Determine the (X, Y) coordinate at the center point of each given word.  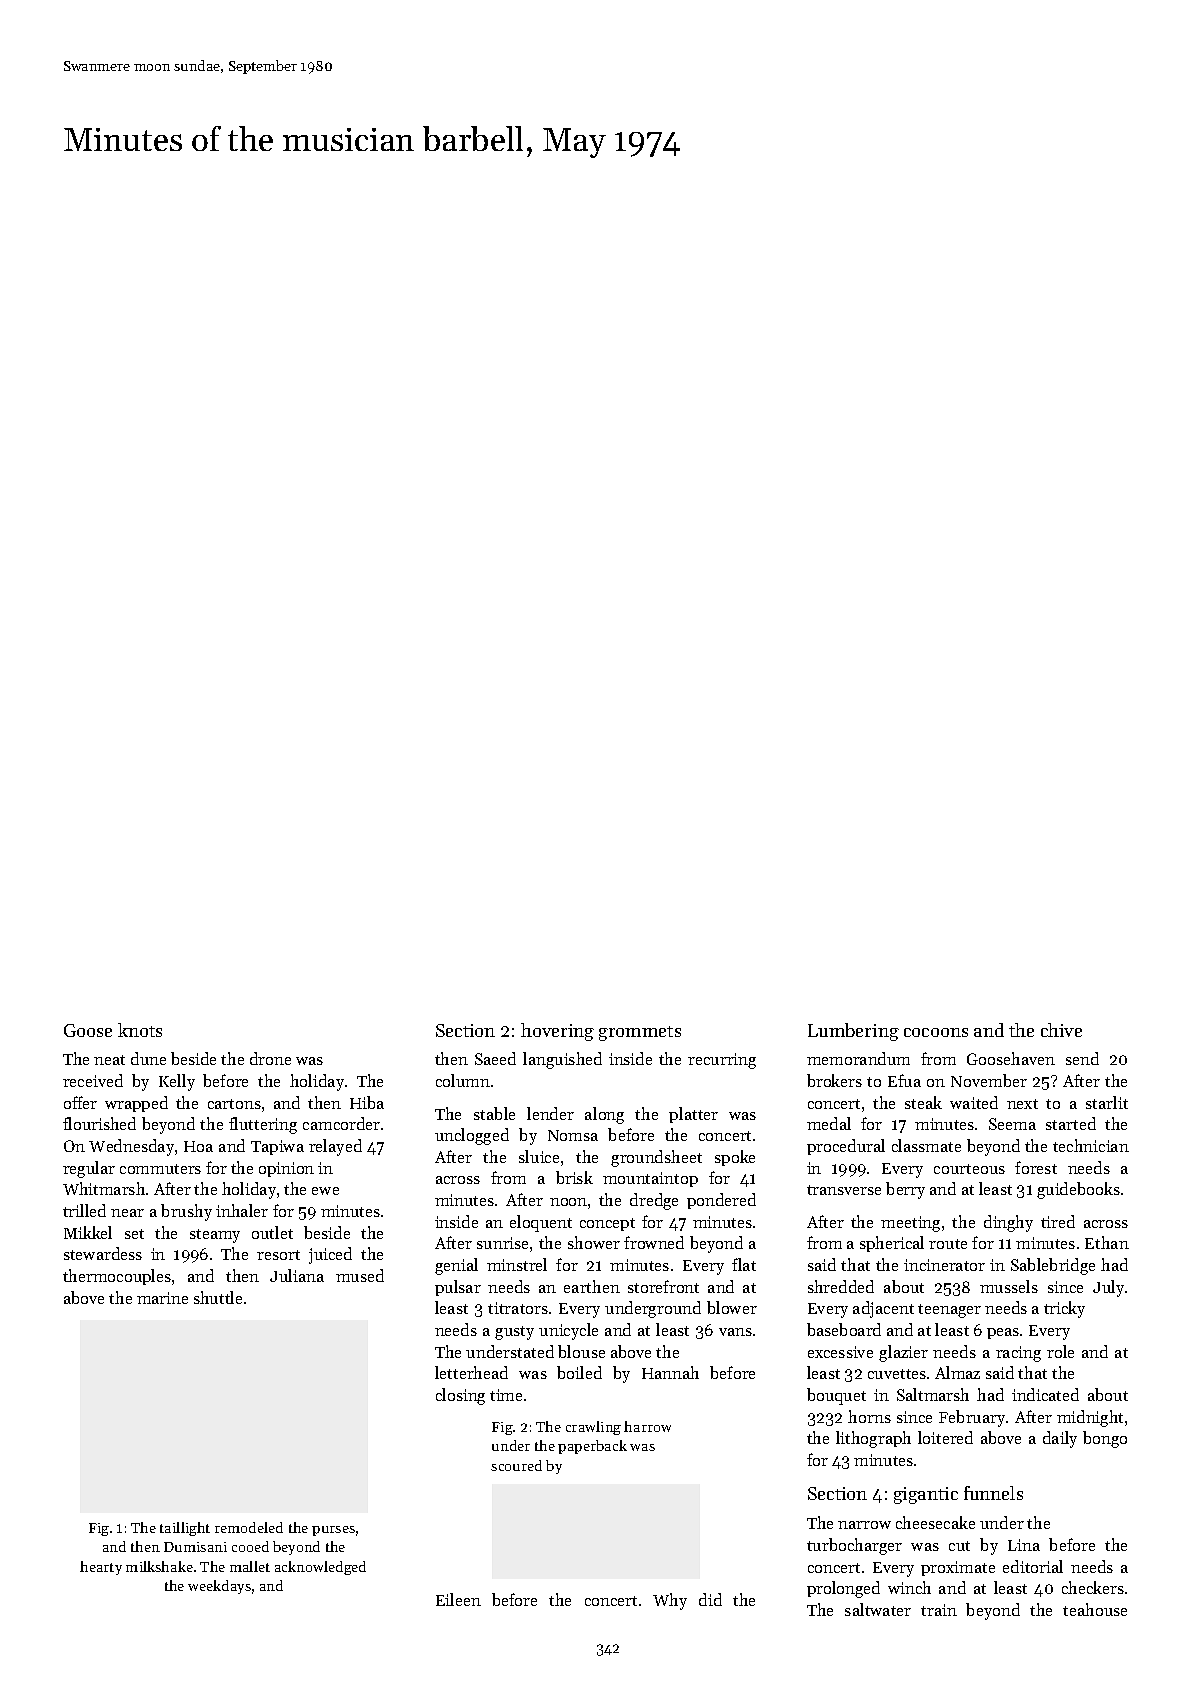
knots (140, 1030)
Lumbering (853, 1032)
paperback (592, 1447)
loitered (945, 1437)
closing (460, 1396)
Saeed (495, 1058)
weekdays (219, 1587)
